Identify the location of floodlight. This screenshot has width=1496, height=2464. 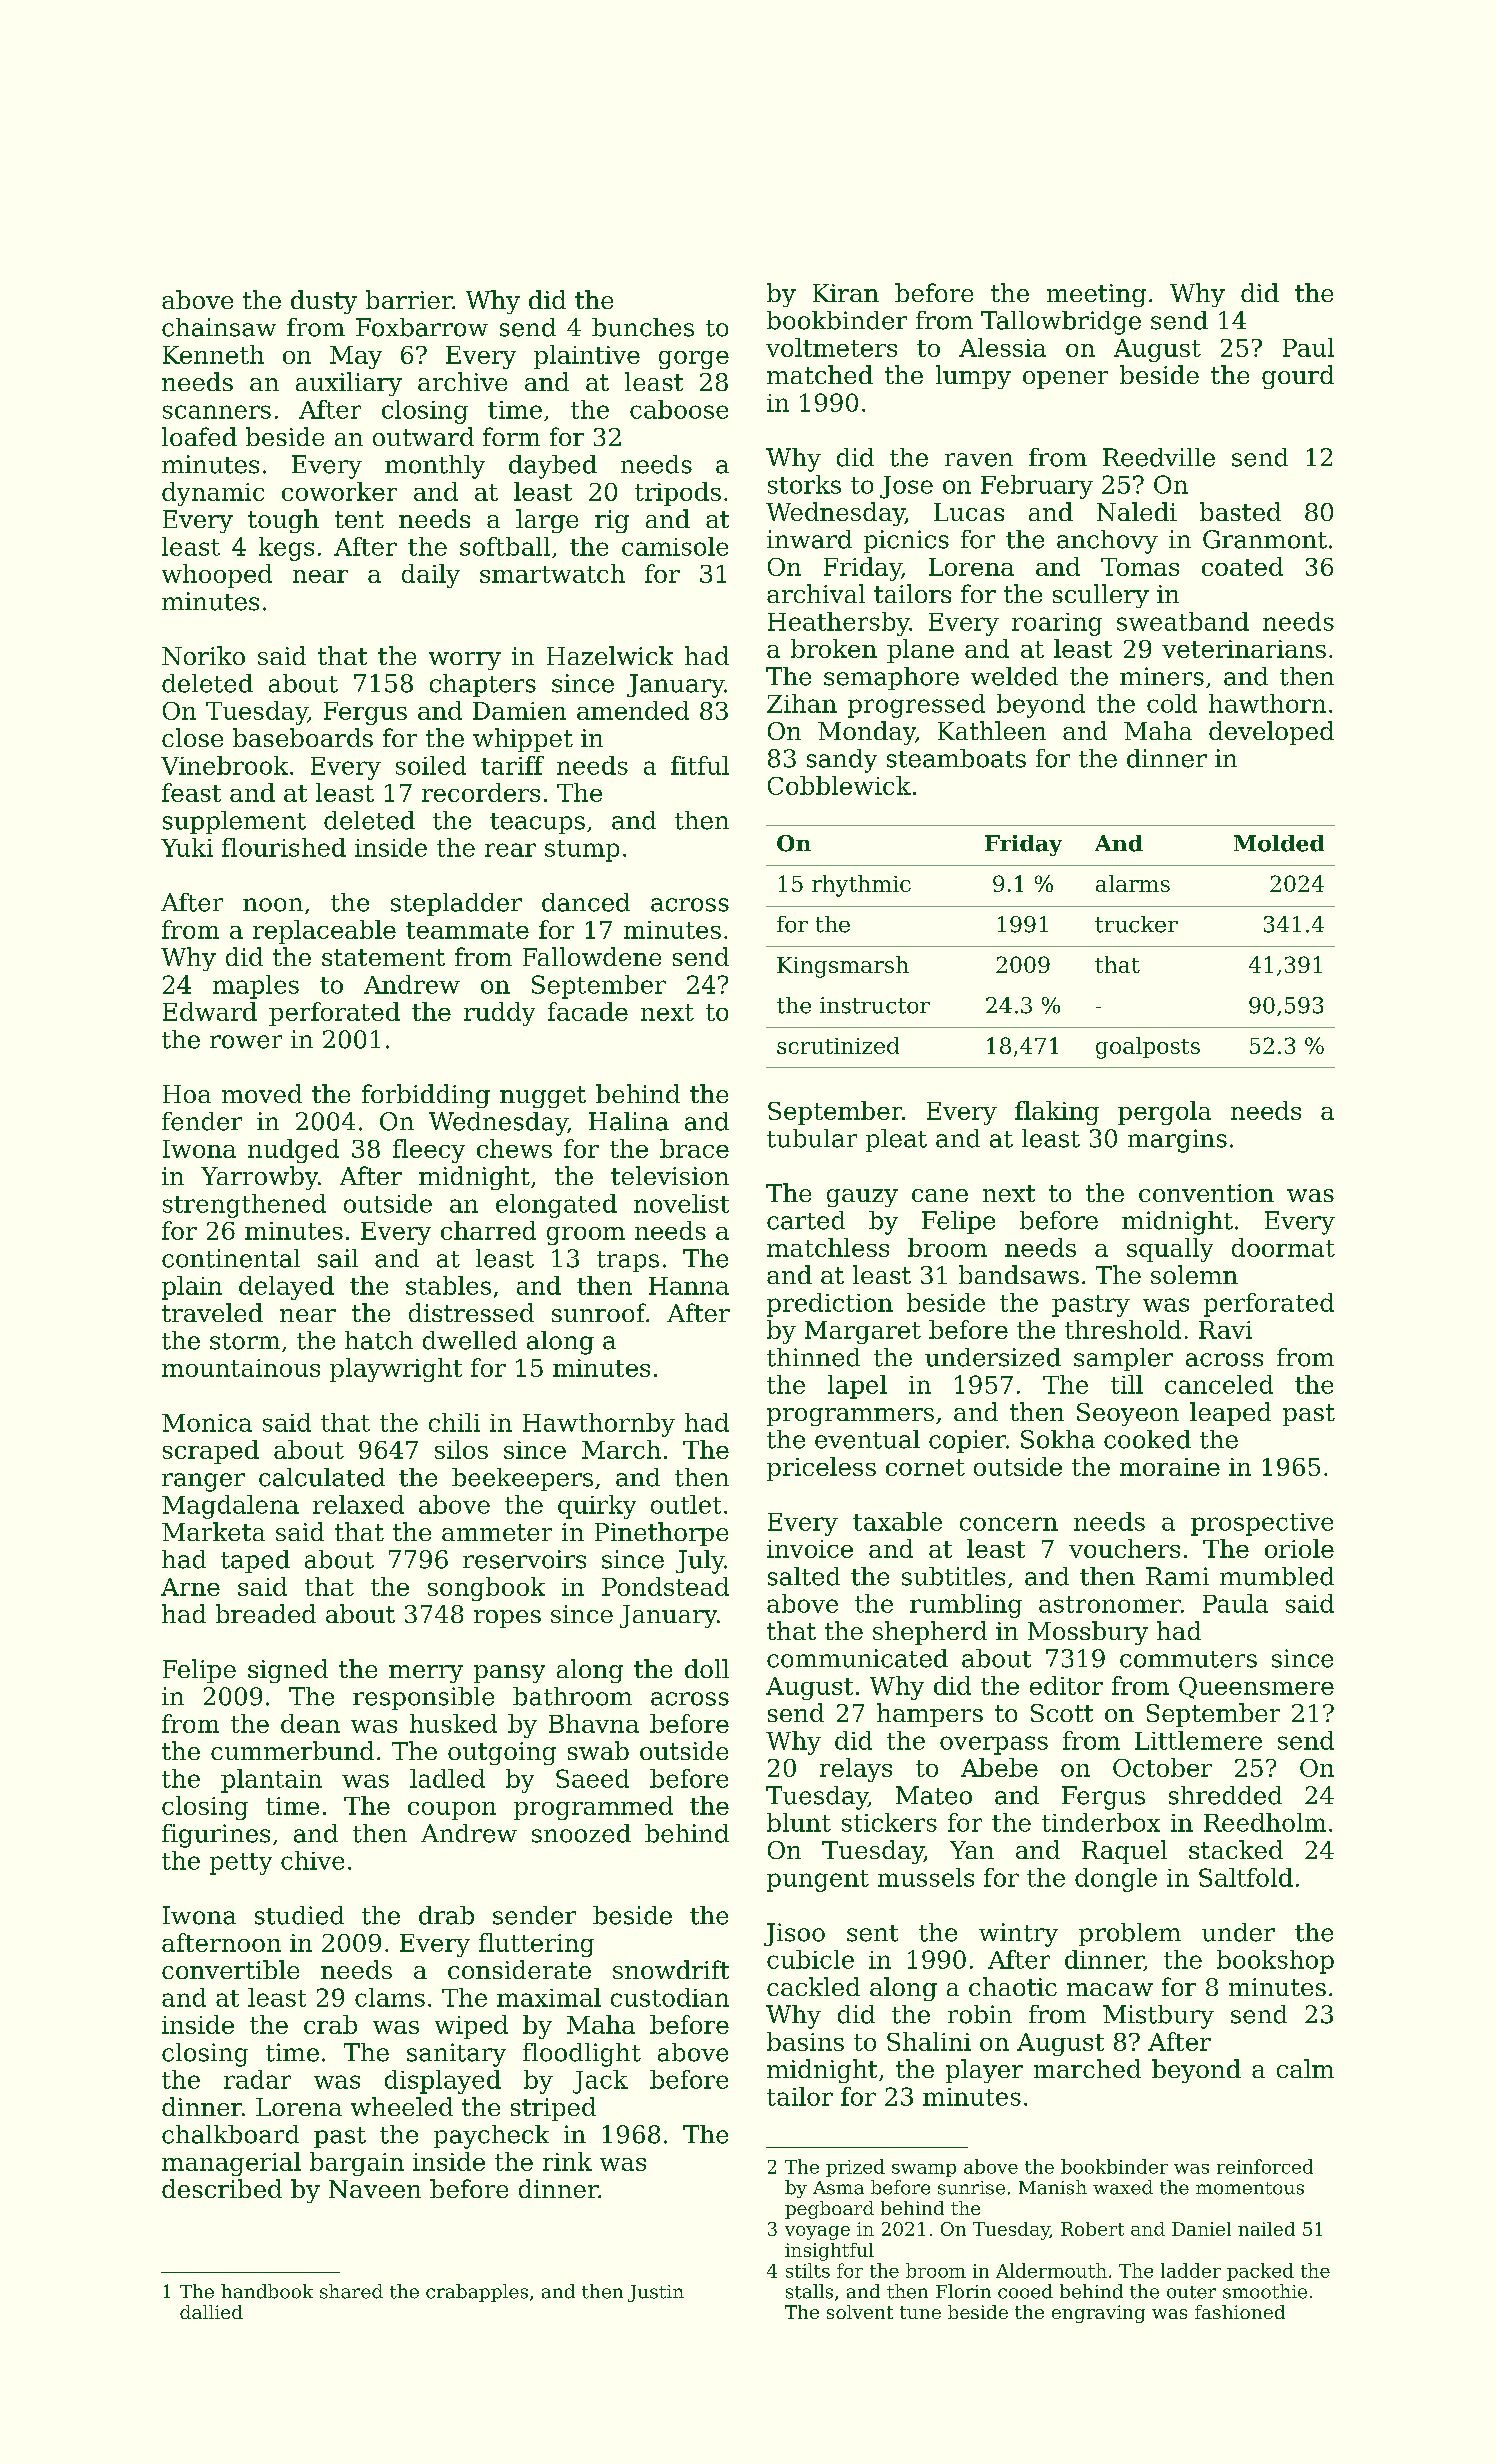
(582, 2055).
